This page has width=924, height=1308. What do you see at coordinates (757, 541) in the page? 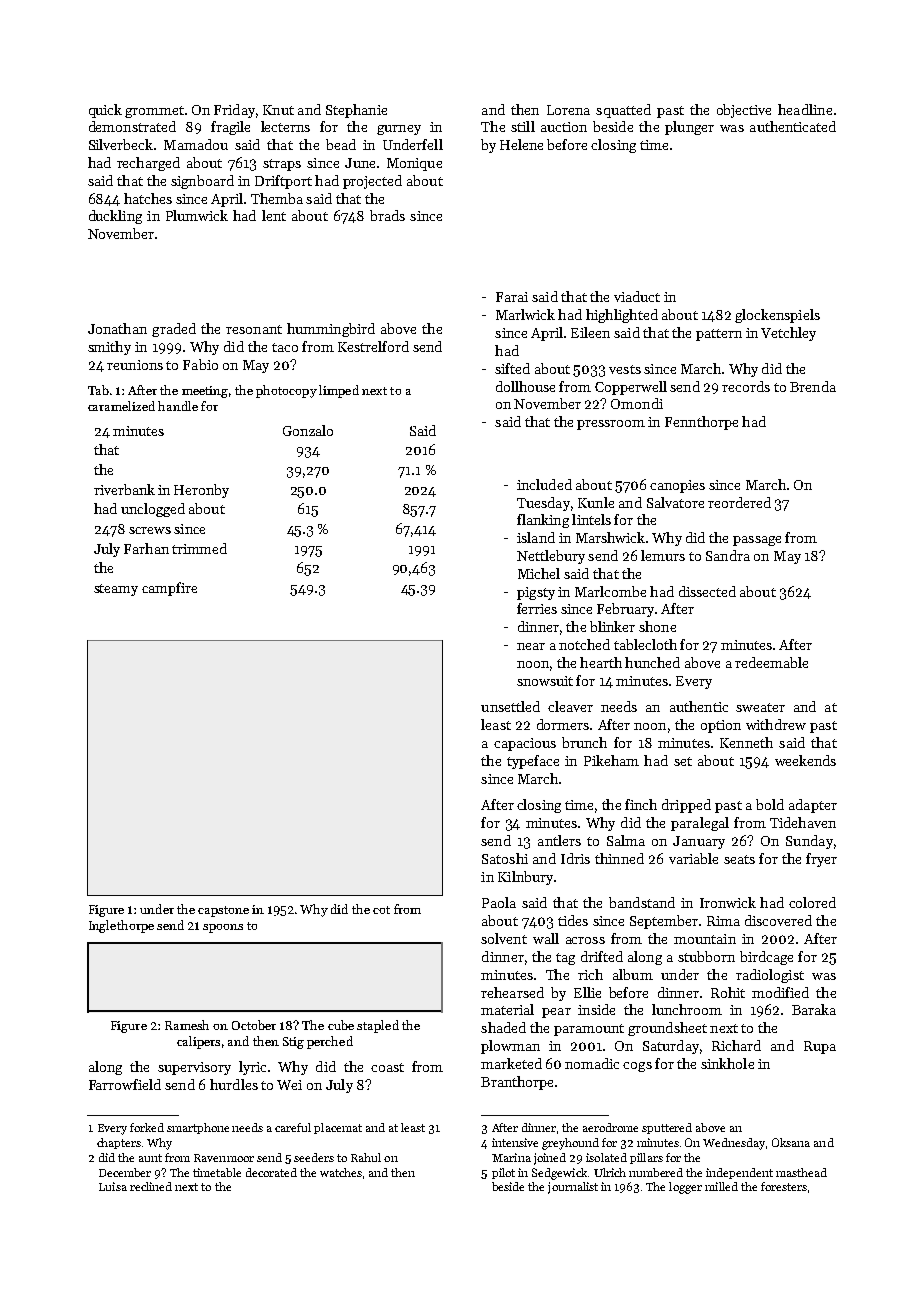
I see `passage` at bounding box center [757, 541].
